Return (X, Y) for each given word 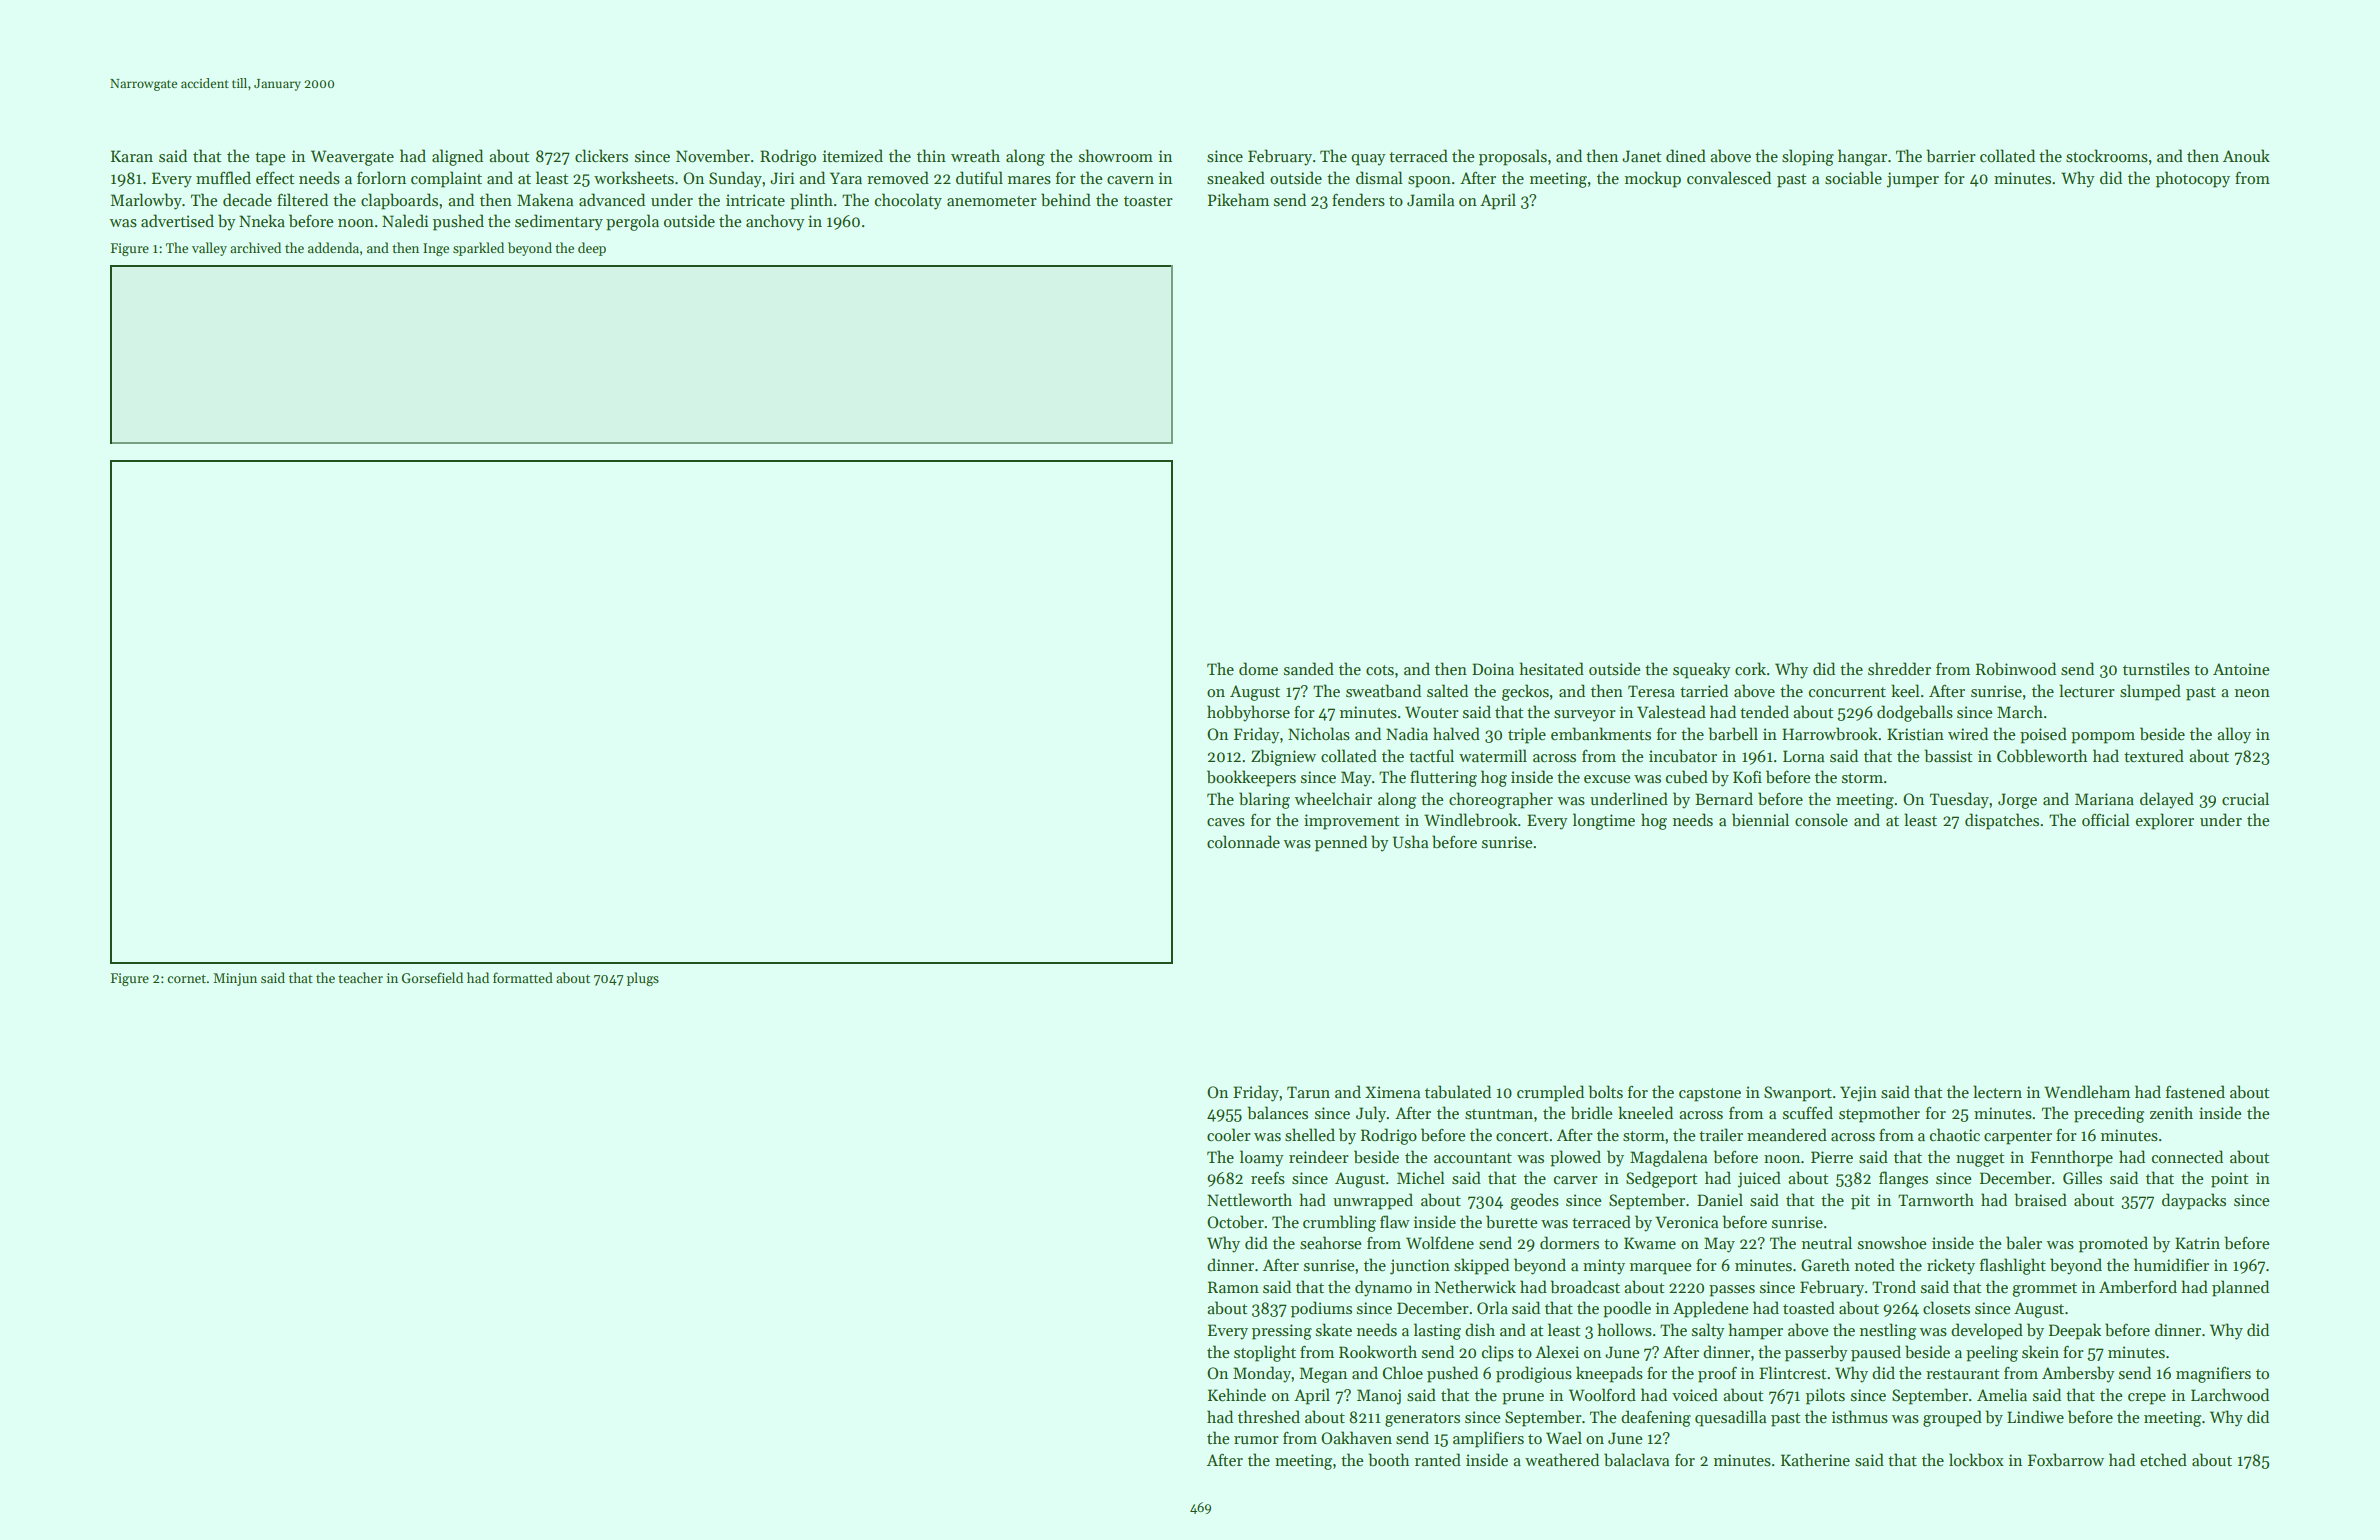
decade (247, 199)
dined (1686, 155)
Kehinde (1237, 1394)
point (2229, 1180)
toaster (1148, 201)
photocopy (2193, 179)
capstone (1710, 1095)
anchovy (775, 222)
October (1235, 1221)
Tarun (1308, 1092)
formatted (523, 977)
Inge (436, 249)
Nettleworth (1249, 1199)
